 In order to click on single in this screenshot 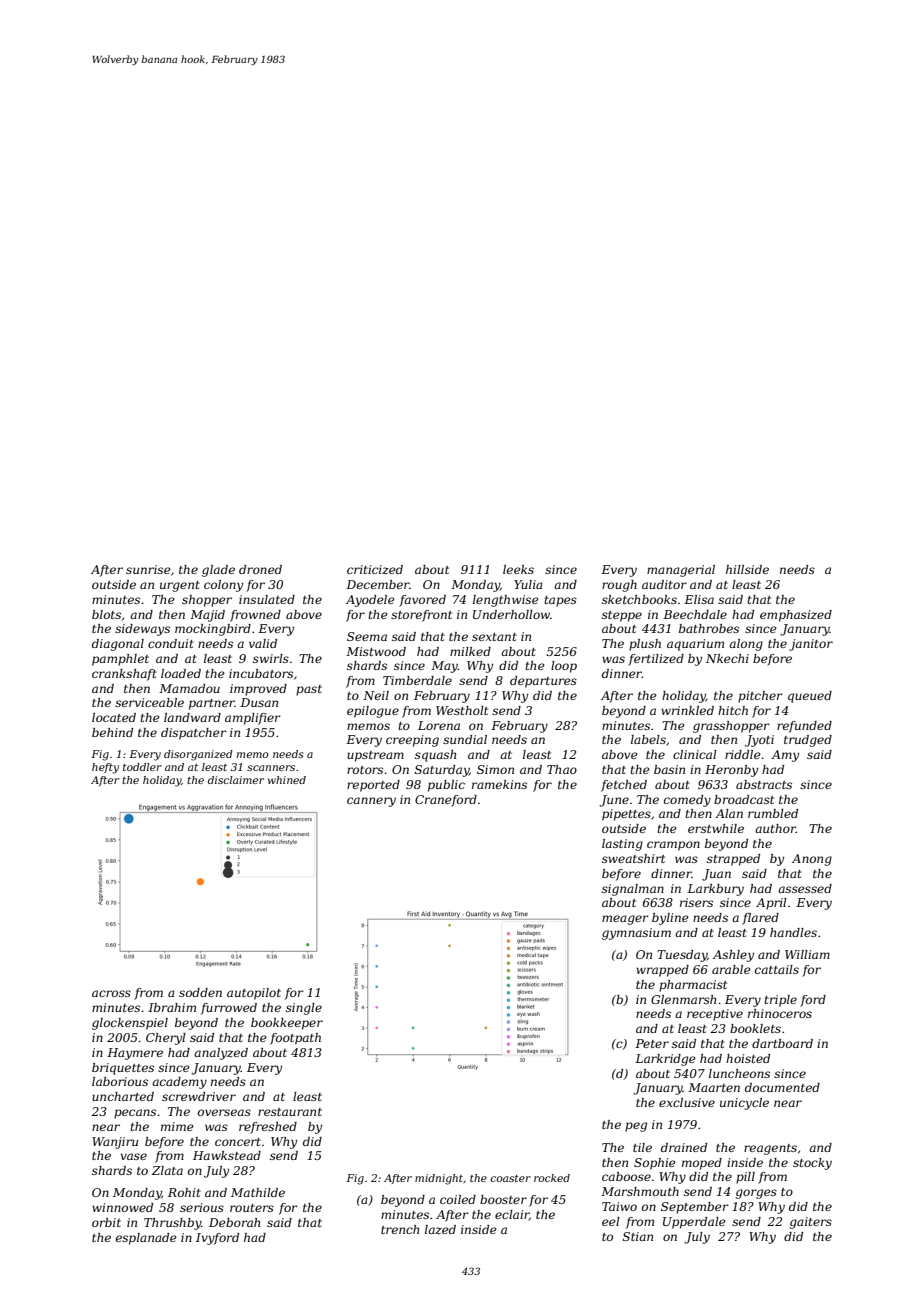, I will do `click(304, 1009)`.
